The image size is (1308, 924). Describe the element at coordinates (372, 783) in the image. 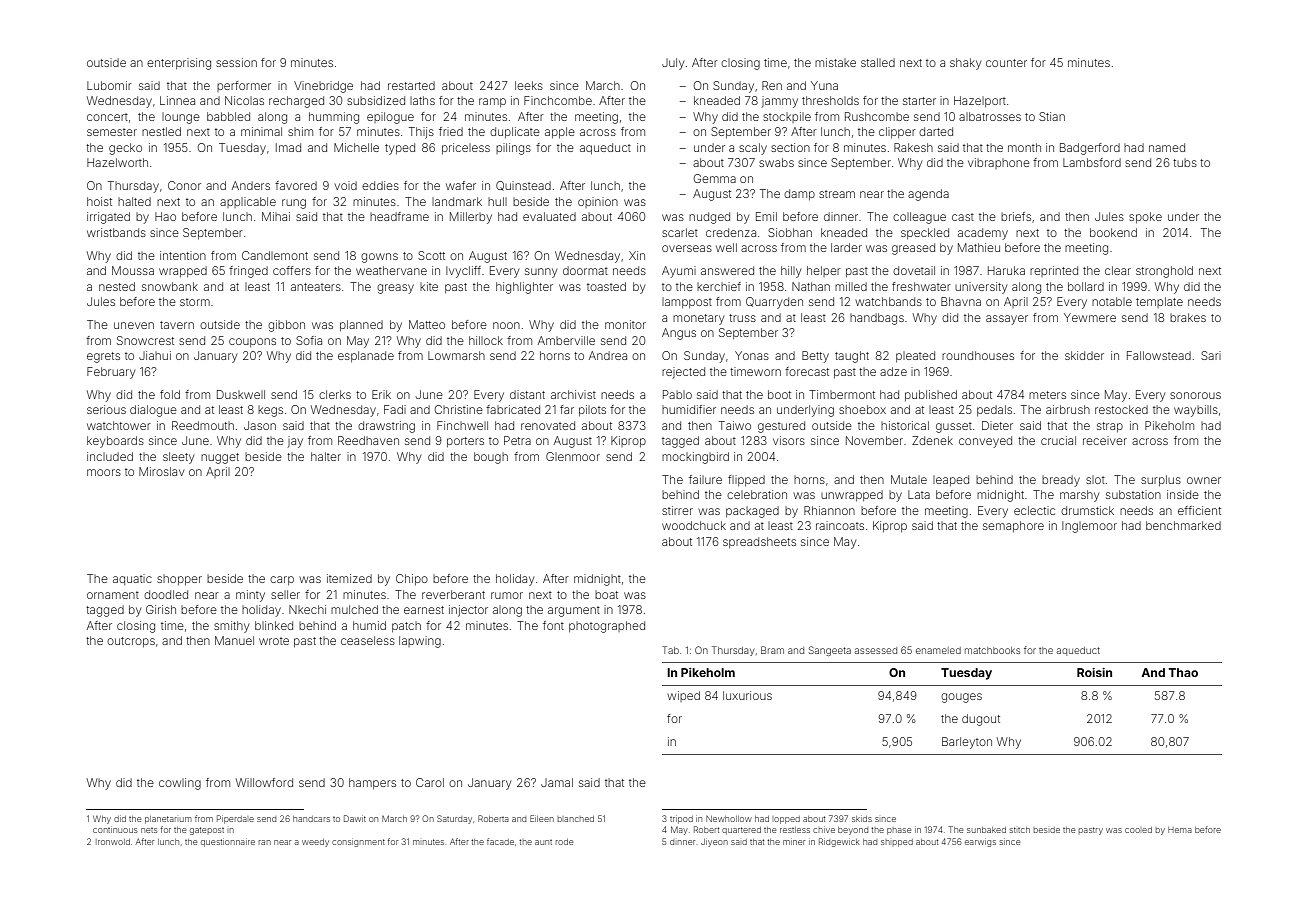

I see `hampers` at that location.
